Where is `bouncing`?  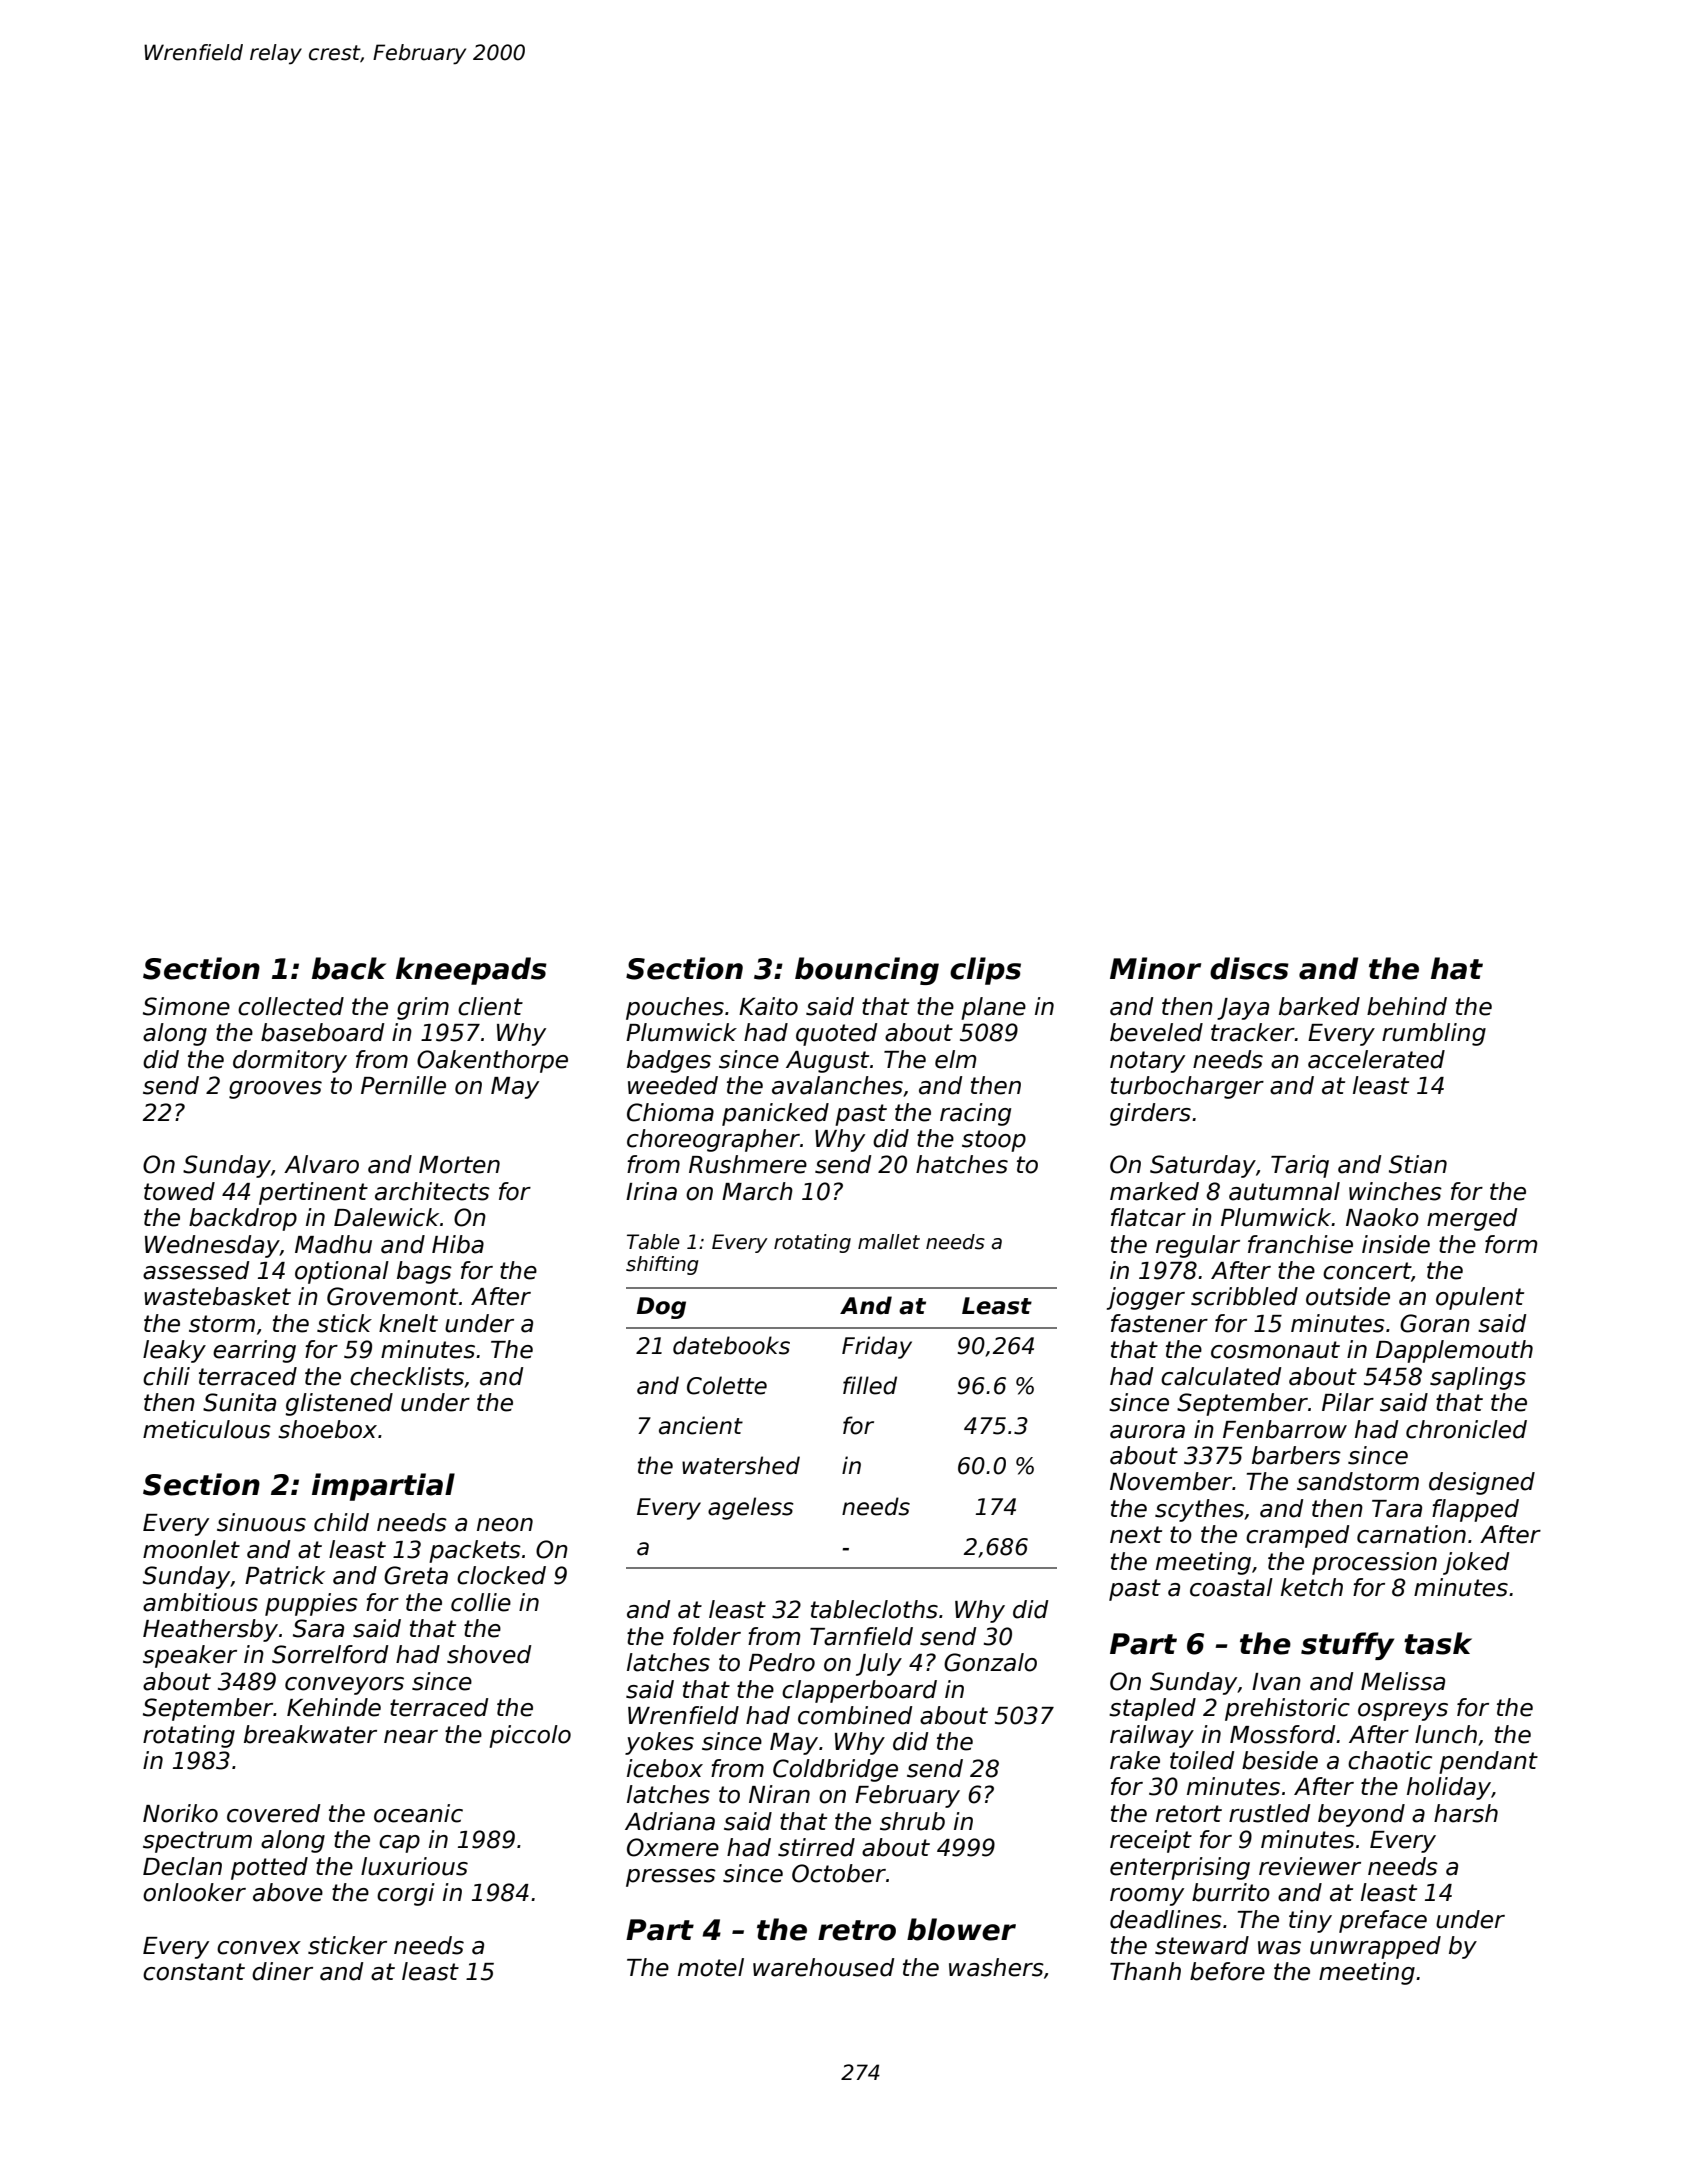 bouncing is located at coordinates (867, 971).
